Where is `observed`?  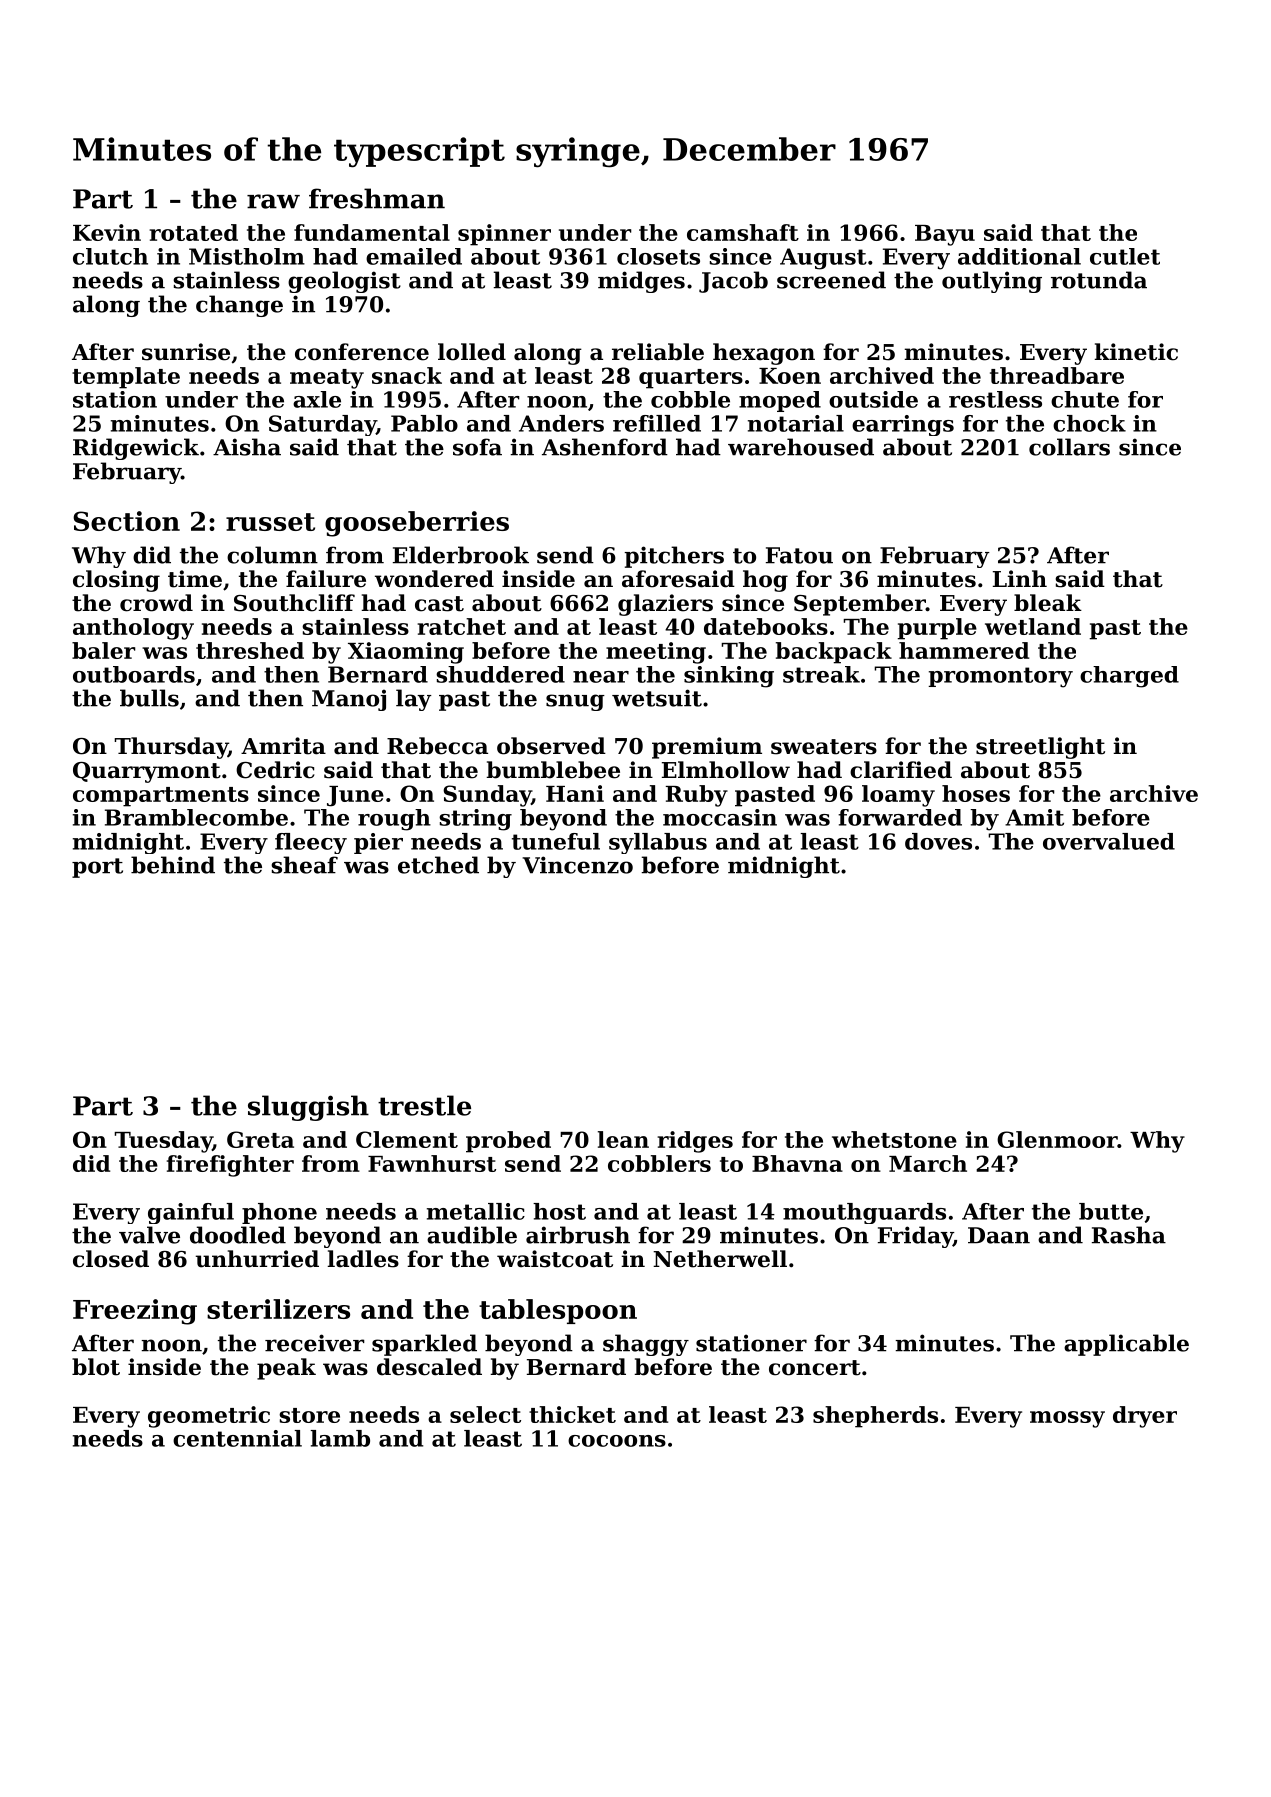
observed is located at coordinates (551, 746).
